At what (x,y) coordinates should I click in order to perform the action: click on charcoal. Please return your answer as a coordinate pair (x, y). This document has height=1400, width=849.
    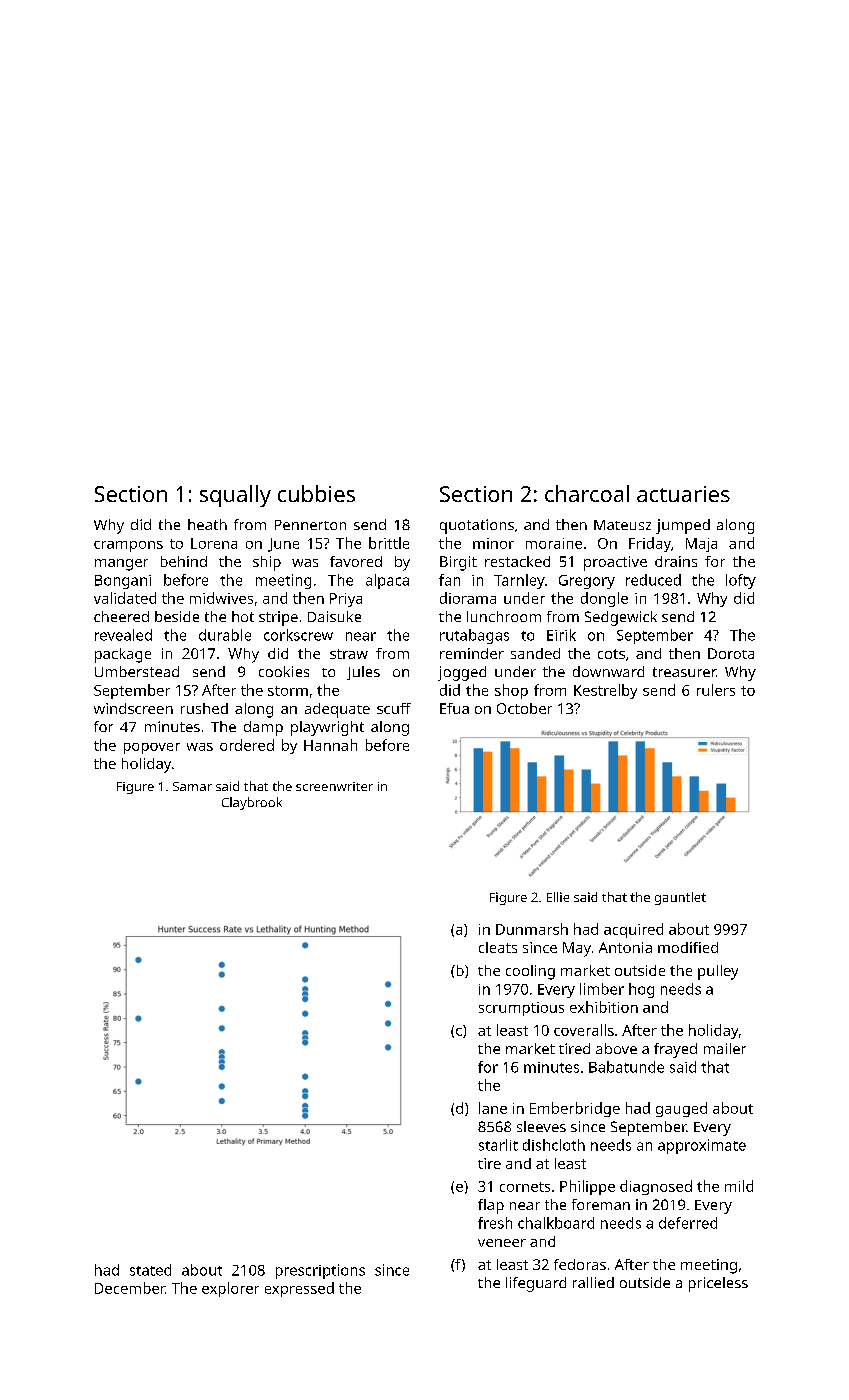
    Looking at the image, I should click on (587, 493).
